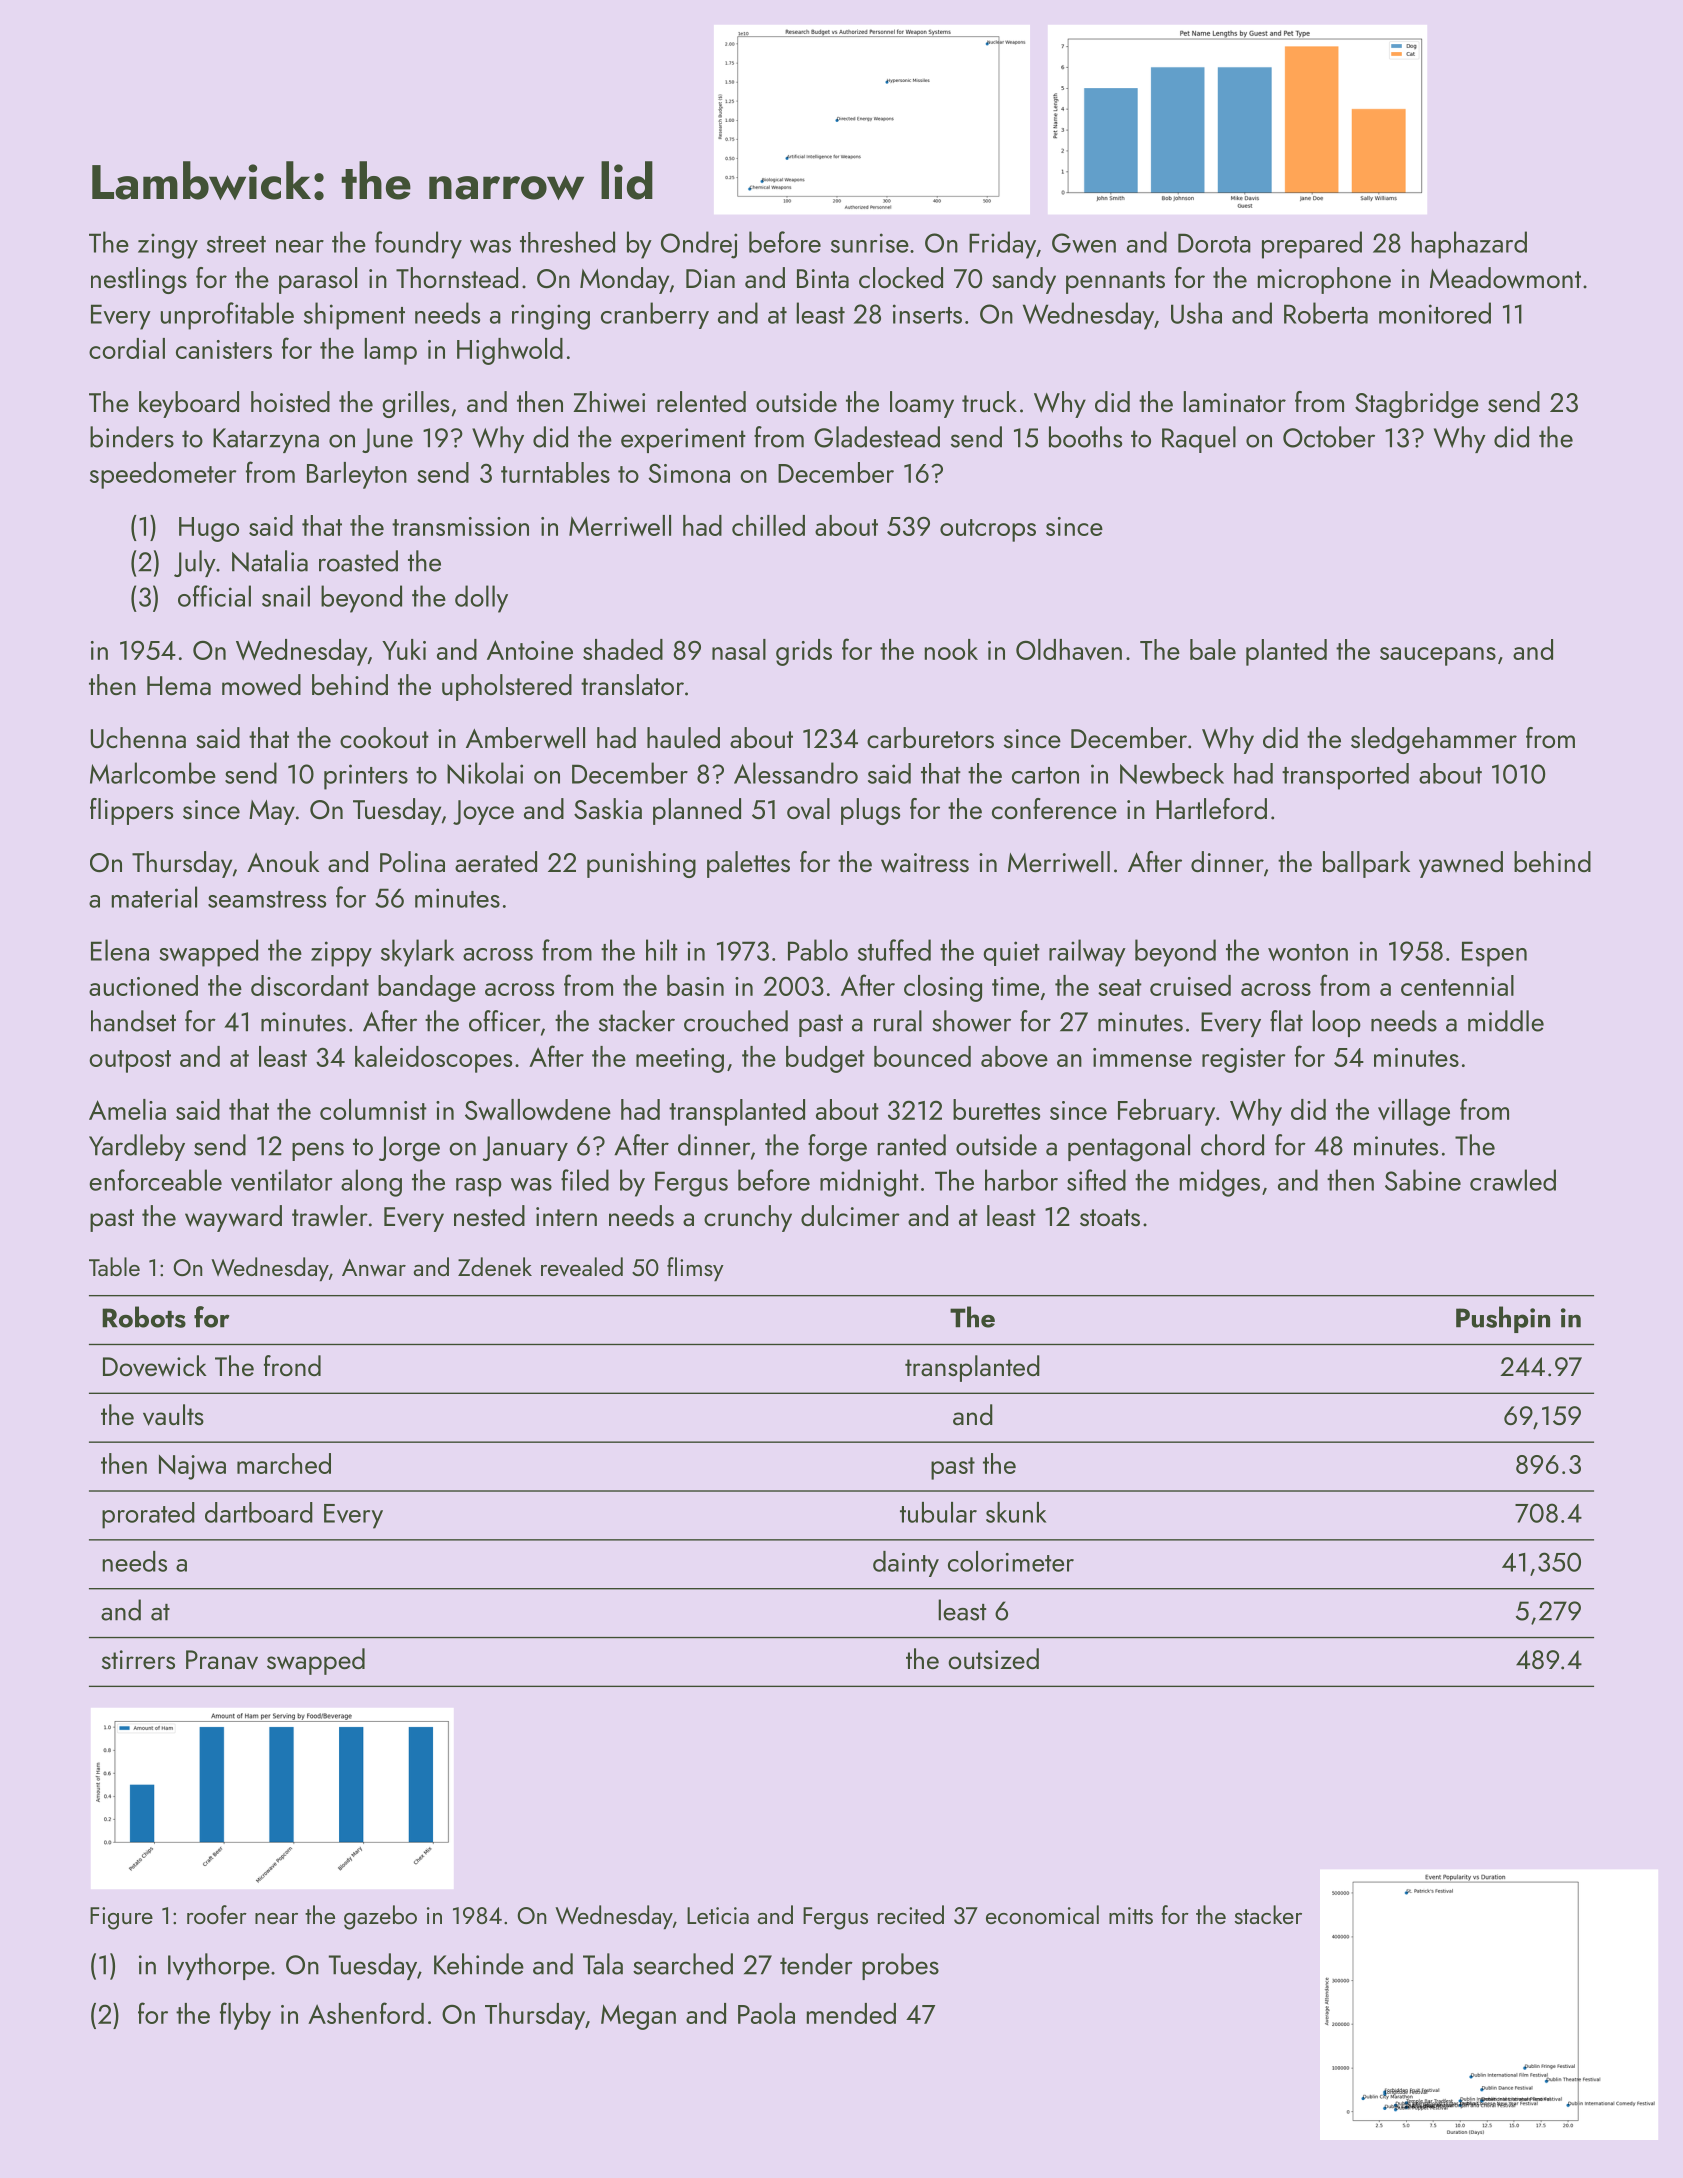 The width and height of the image is (1683, 2178). What do you see at coordinates (823, 278) in the image?
I see `Binta` at bounding box center [823, 278].
